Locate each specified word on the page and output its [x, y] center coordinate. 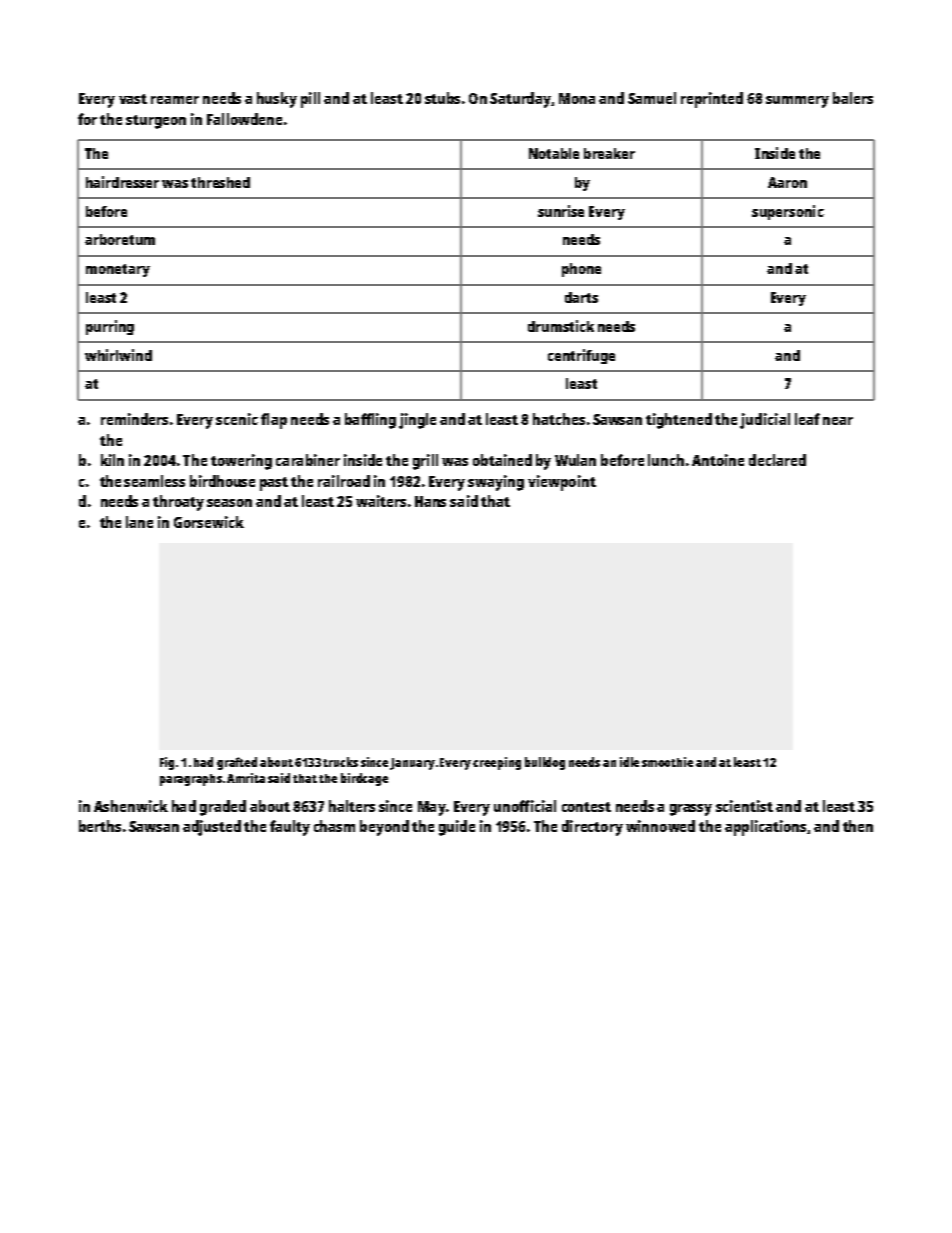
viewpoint [562, 483]
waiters [381, 501]
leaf [807, 419]
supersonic [788, 212]
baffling [370, 421]
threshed [220, 182]
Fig [167, 763]
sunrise [561, 211]
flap [274, 421]
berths [100, 826]
